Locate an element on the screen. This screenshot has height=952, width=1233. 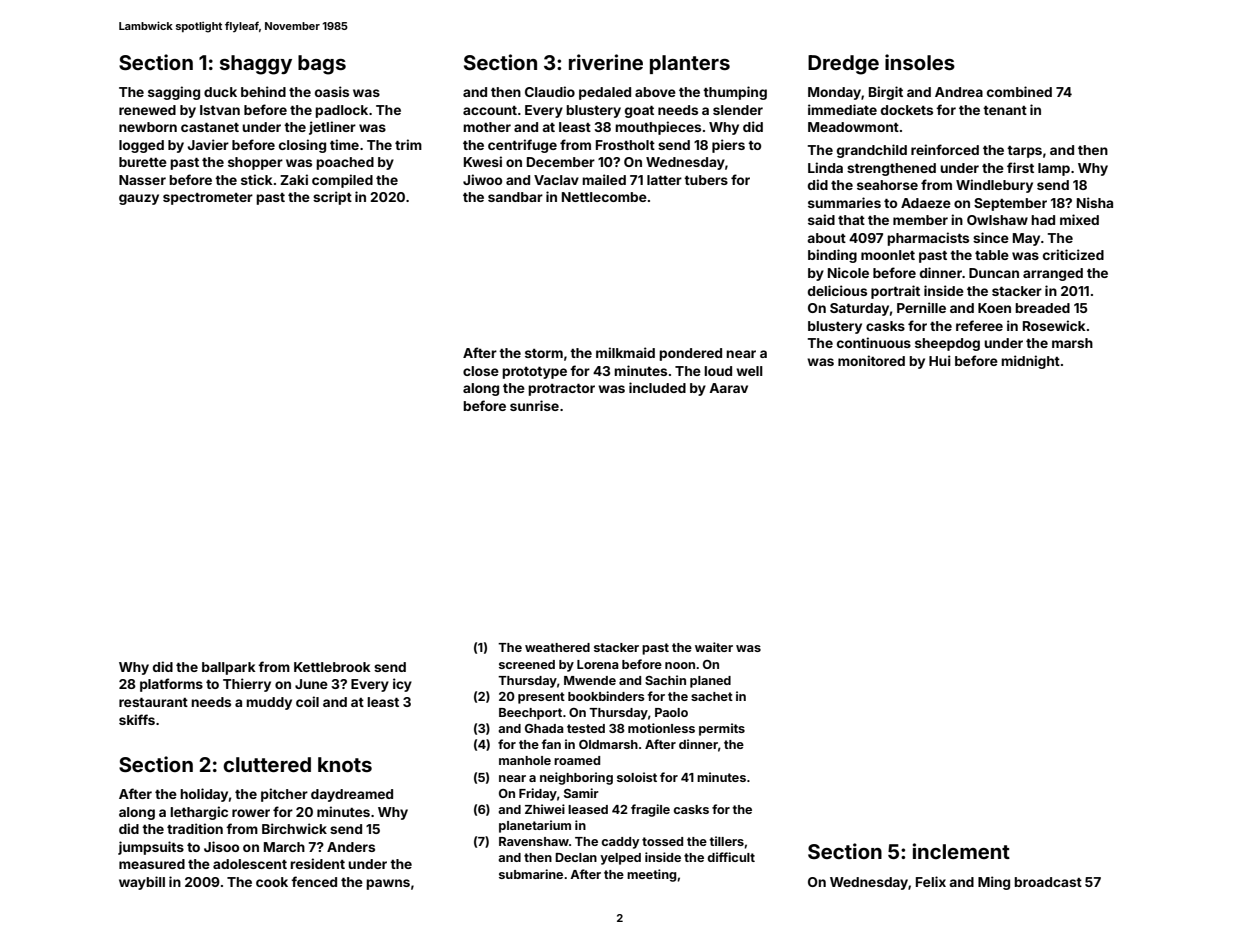
mixed is located at coordinates (1079, 219).
